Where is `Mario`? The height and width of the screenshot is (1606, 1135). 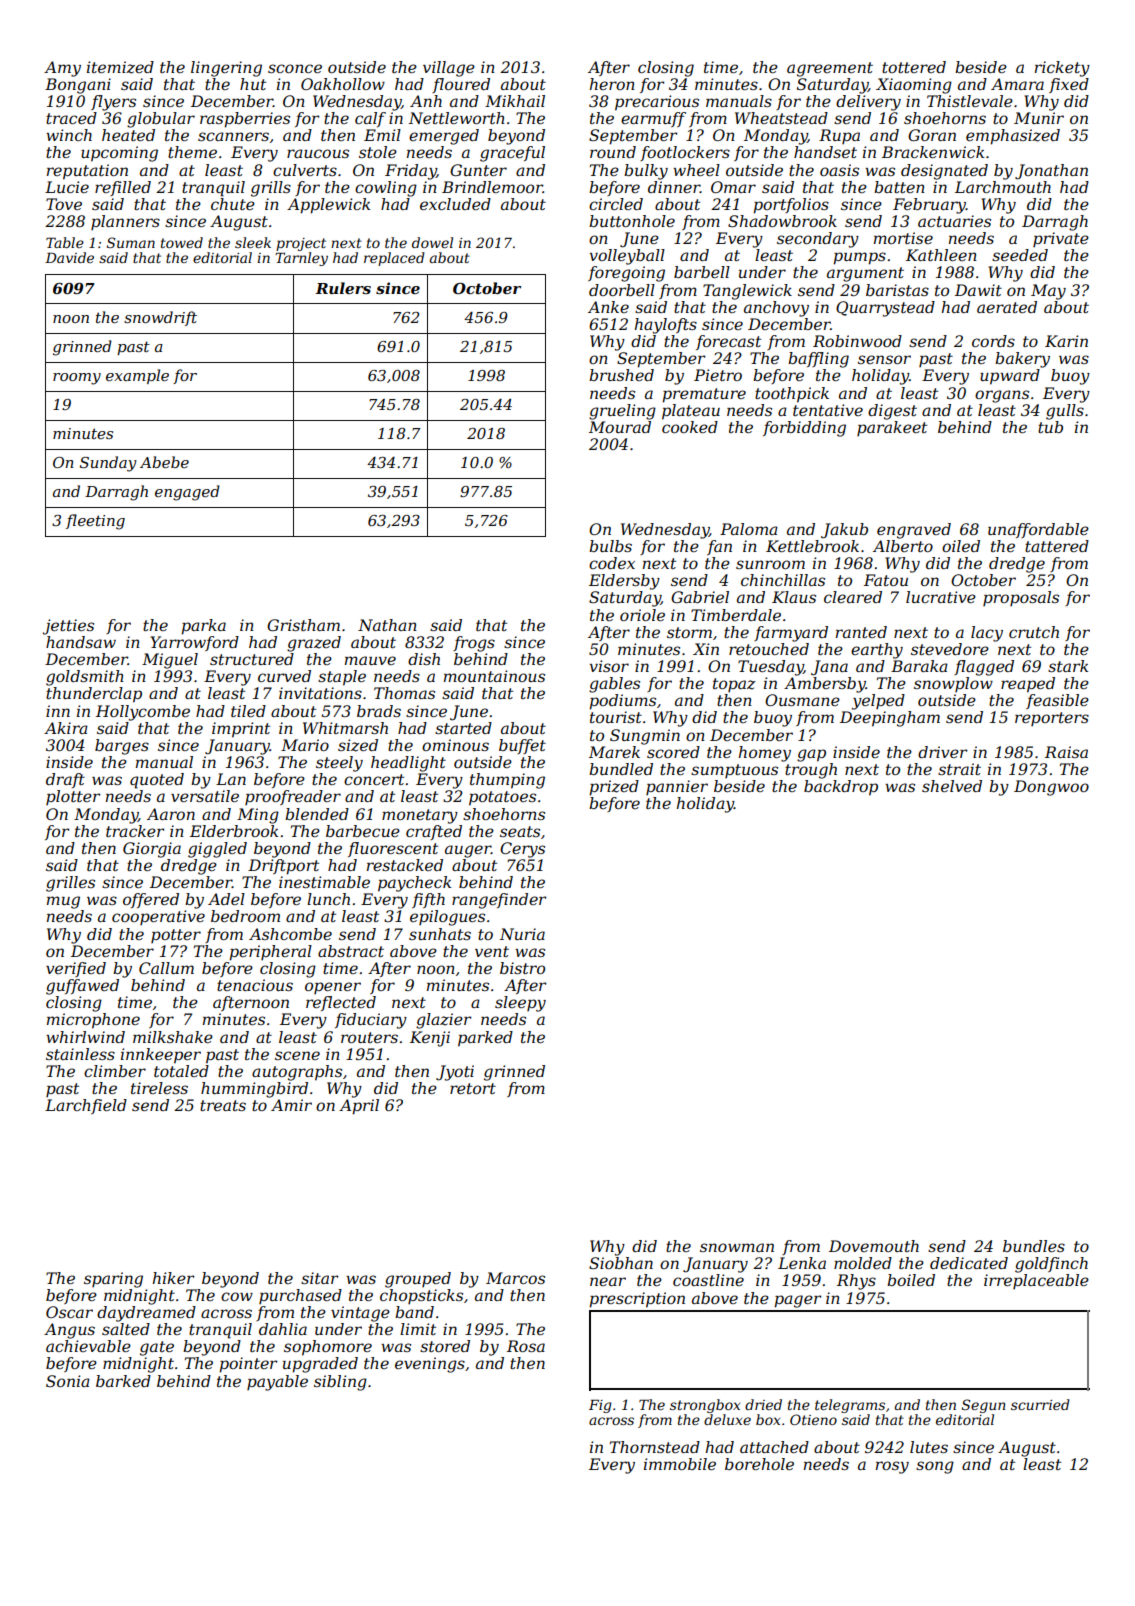
Mario is located at coordinates (305, 745).
